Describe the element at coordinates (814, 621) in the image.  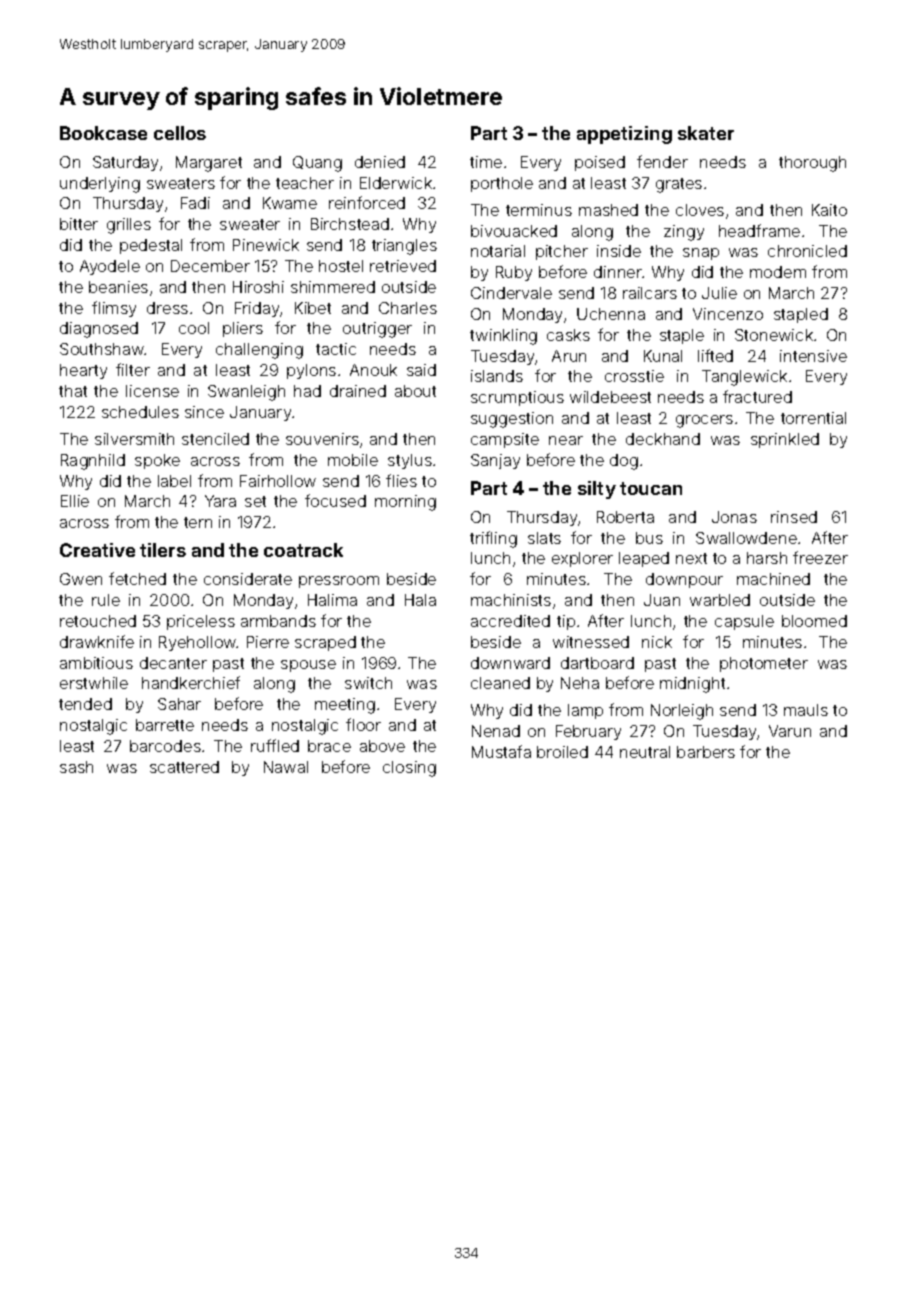
I see `bloomed` at that location.
